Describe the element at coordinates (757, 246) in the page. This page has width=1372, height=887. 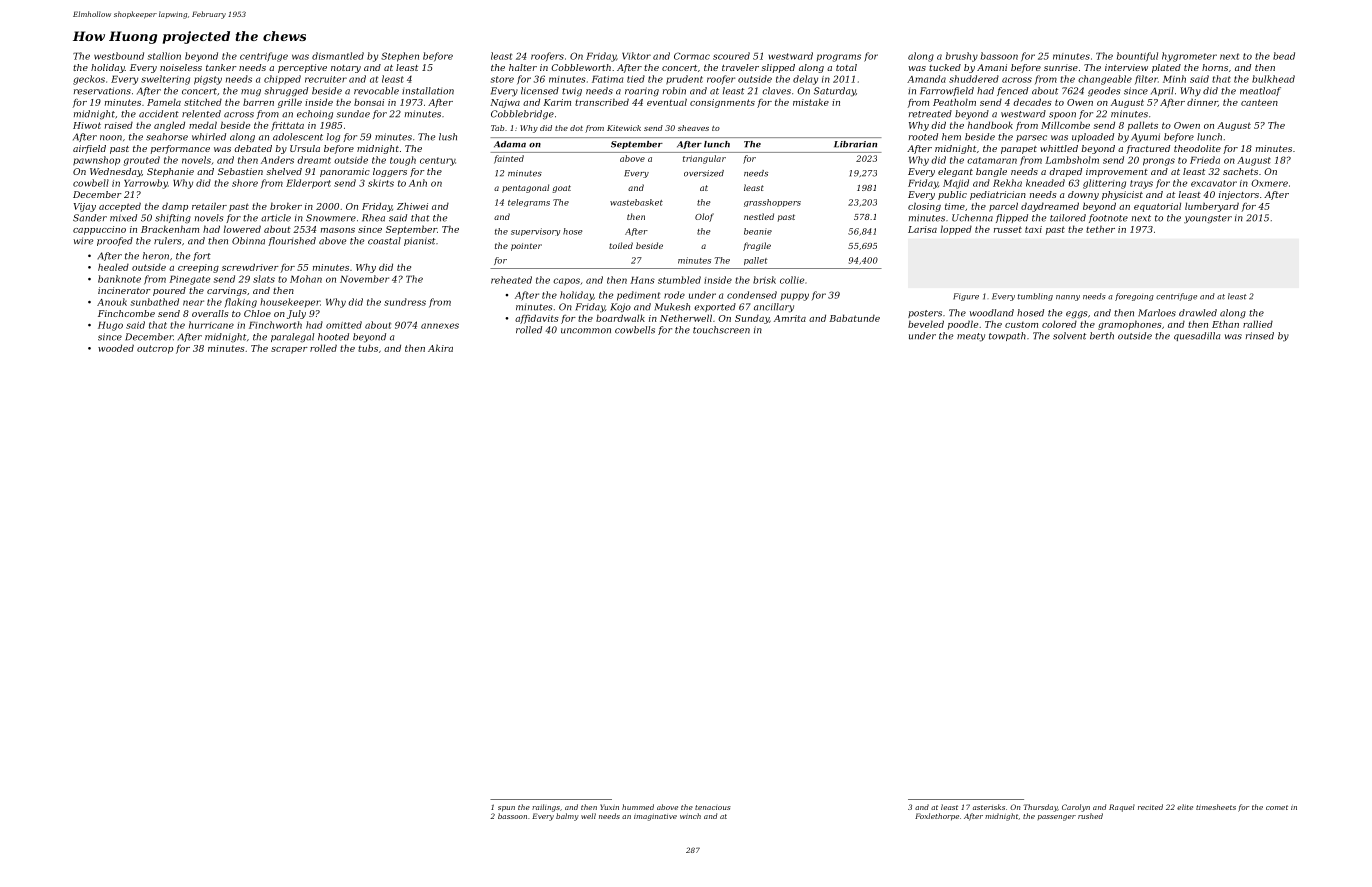
I see `fragile` at that location.
